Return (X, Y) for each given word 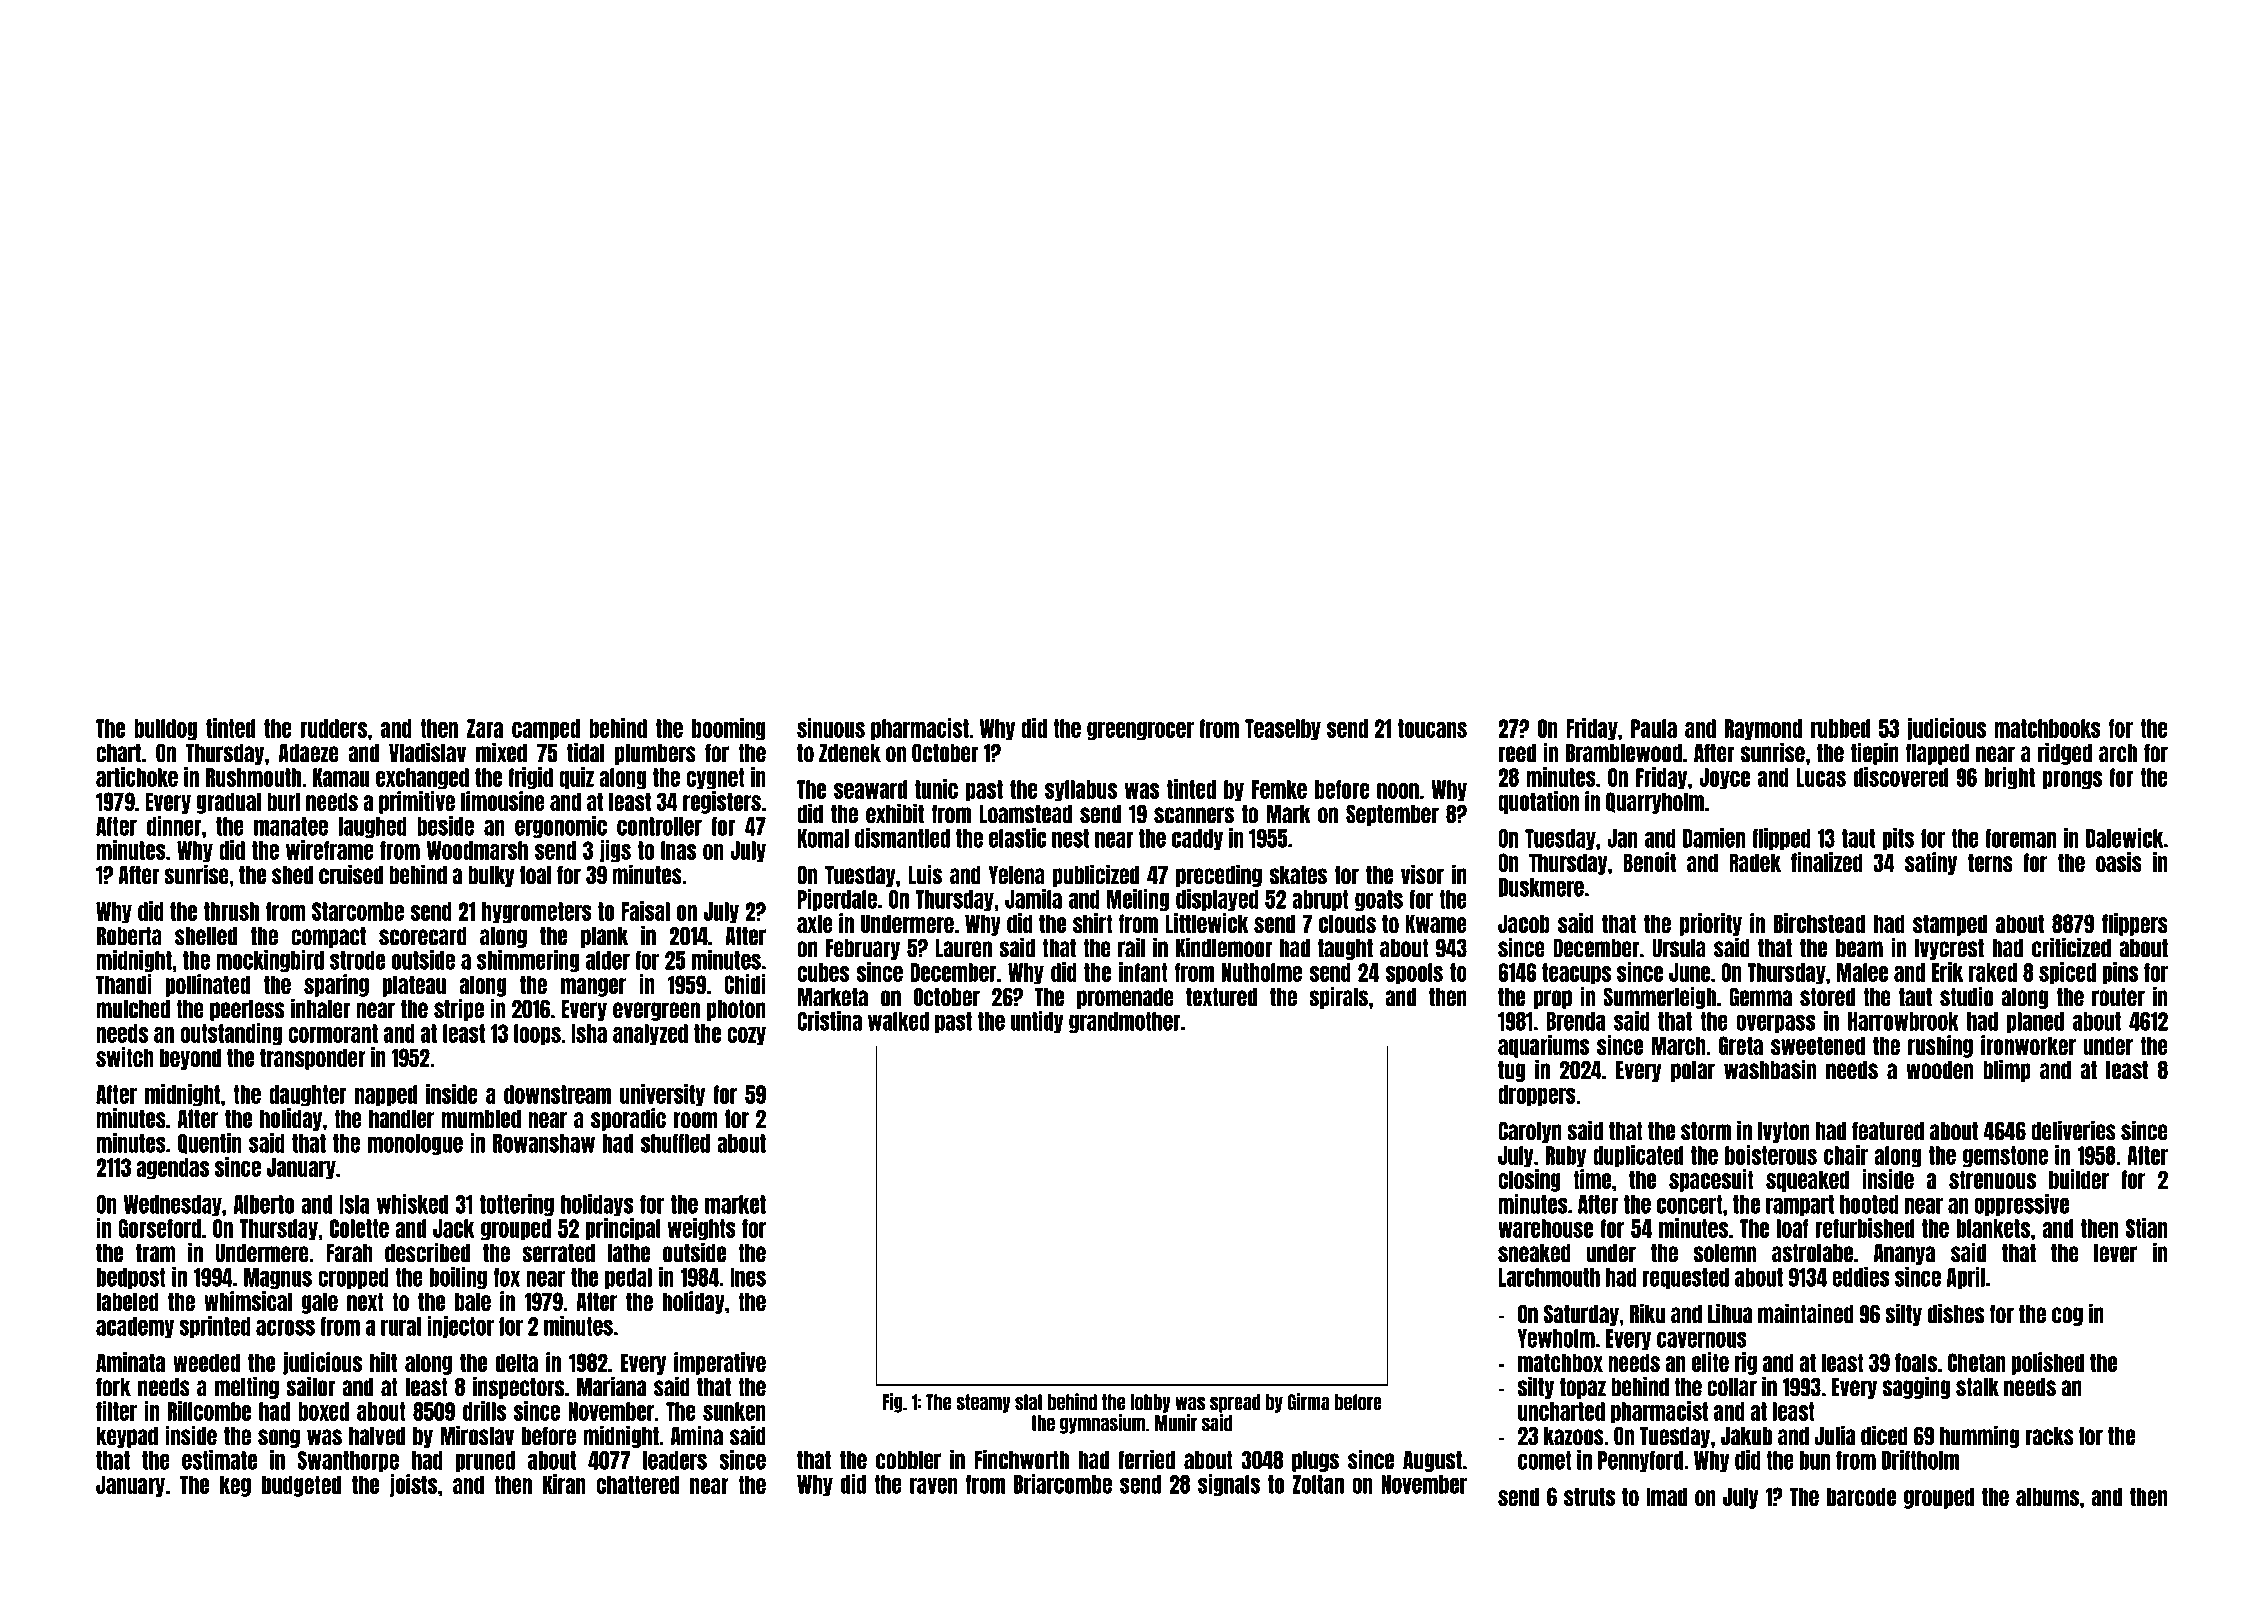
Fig (892, 1403)
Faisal (645, 911)
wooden (1939, 1070)
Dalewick (2125, 838)
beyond (190, 1059)
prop (1553, 999)
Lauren (963, 948)
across (285, 1327)
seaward (870, 789)
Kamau (341, 777)
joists (413, 1485)
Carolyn (1530, 1132)
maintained (1806, 1313)
